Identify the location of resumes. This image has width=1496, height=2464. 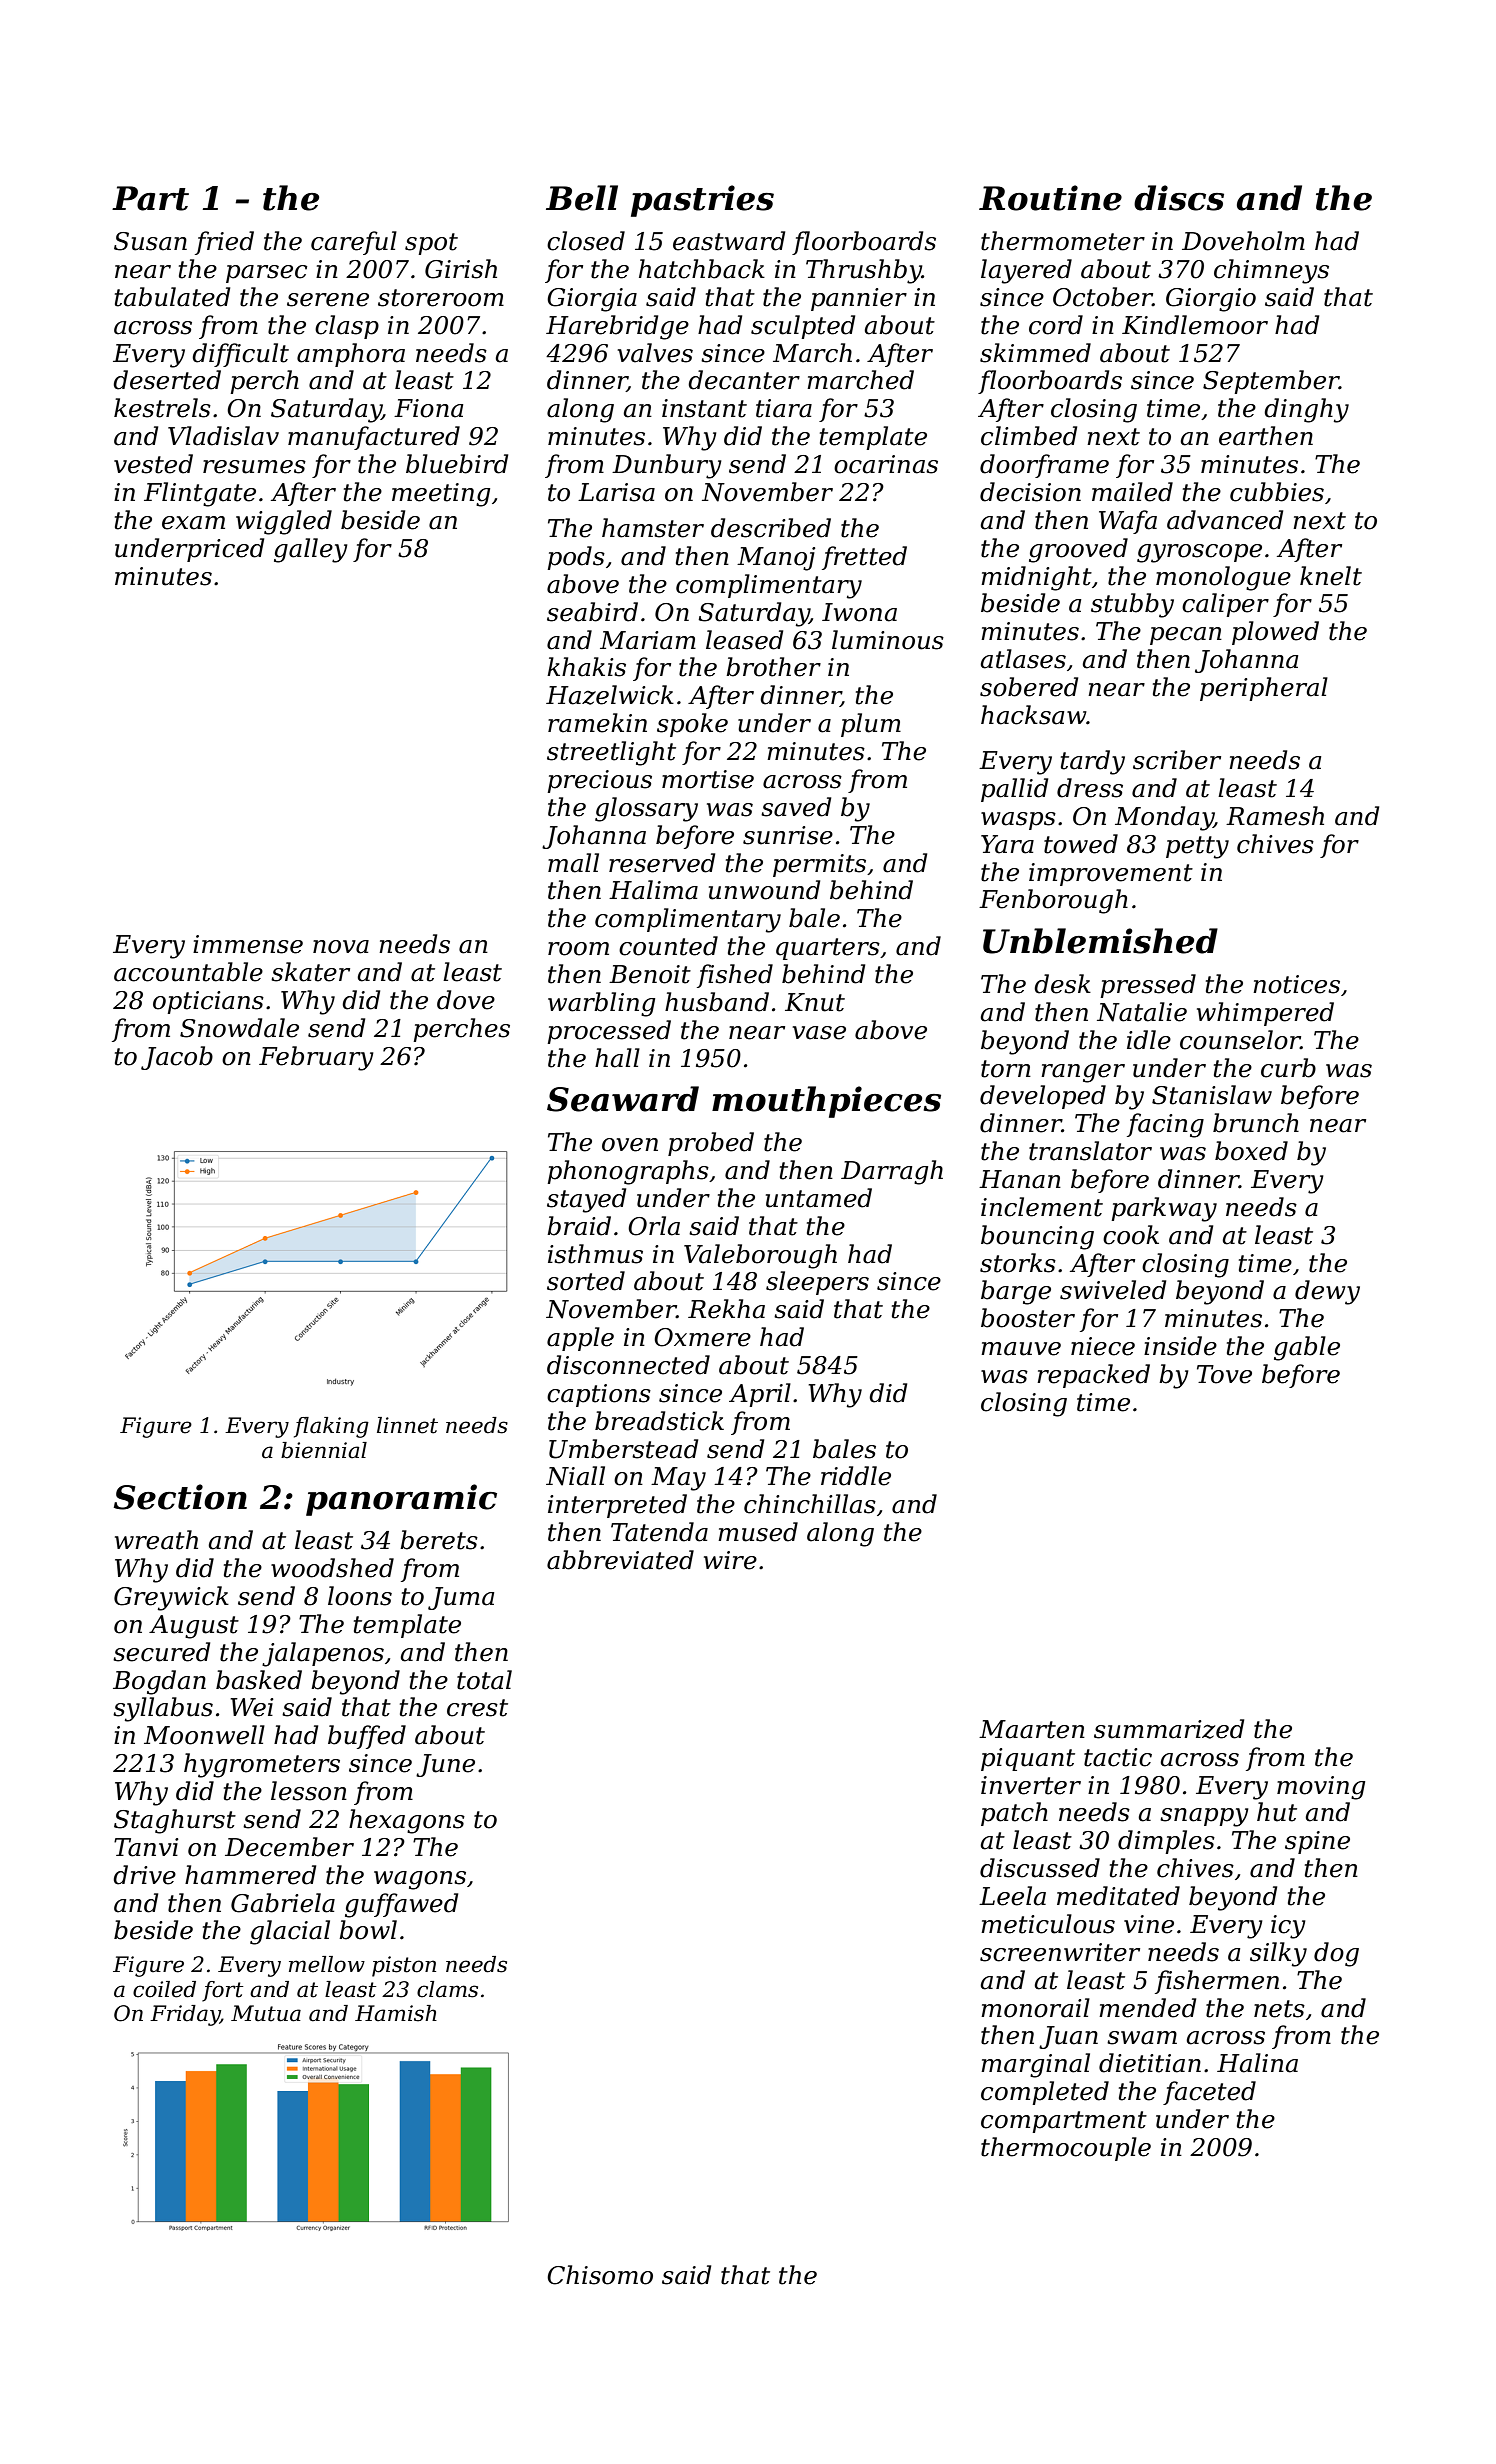
(254, 467).
